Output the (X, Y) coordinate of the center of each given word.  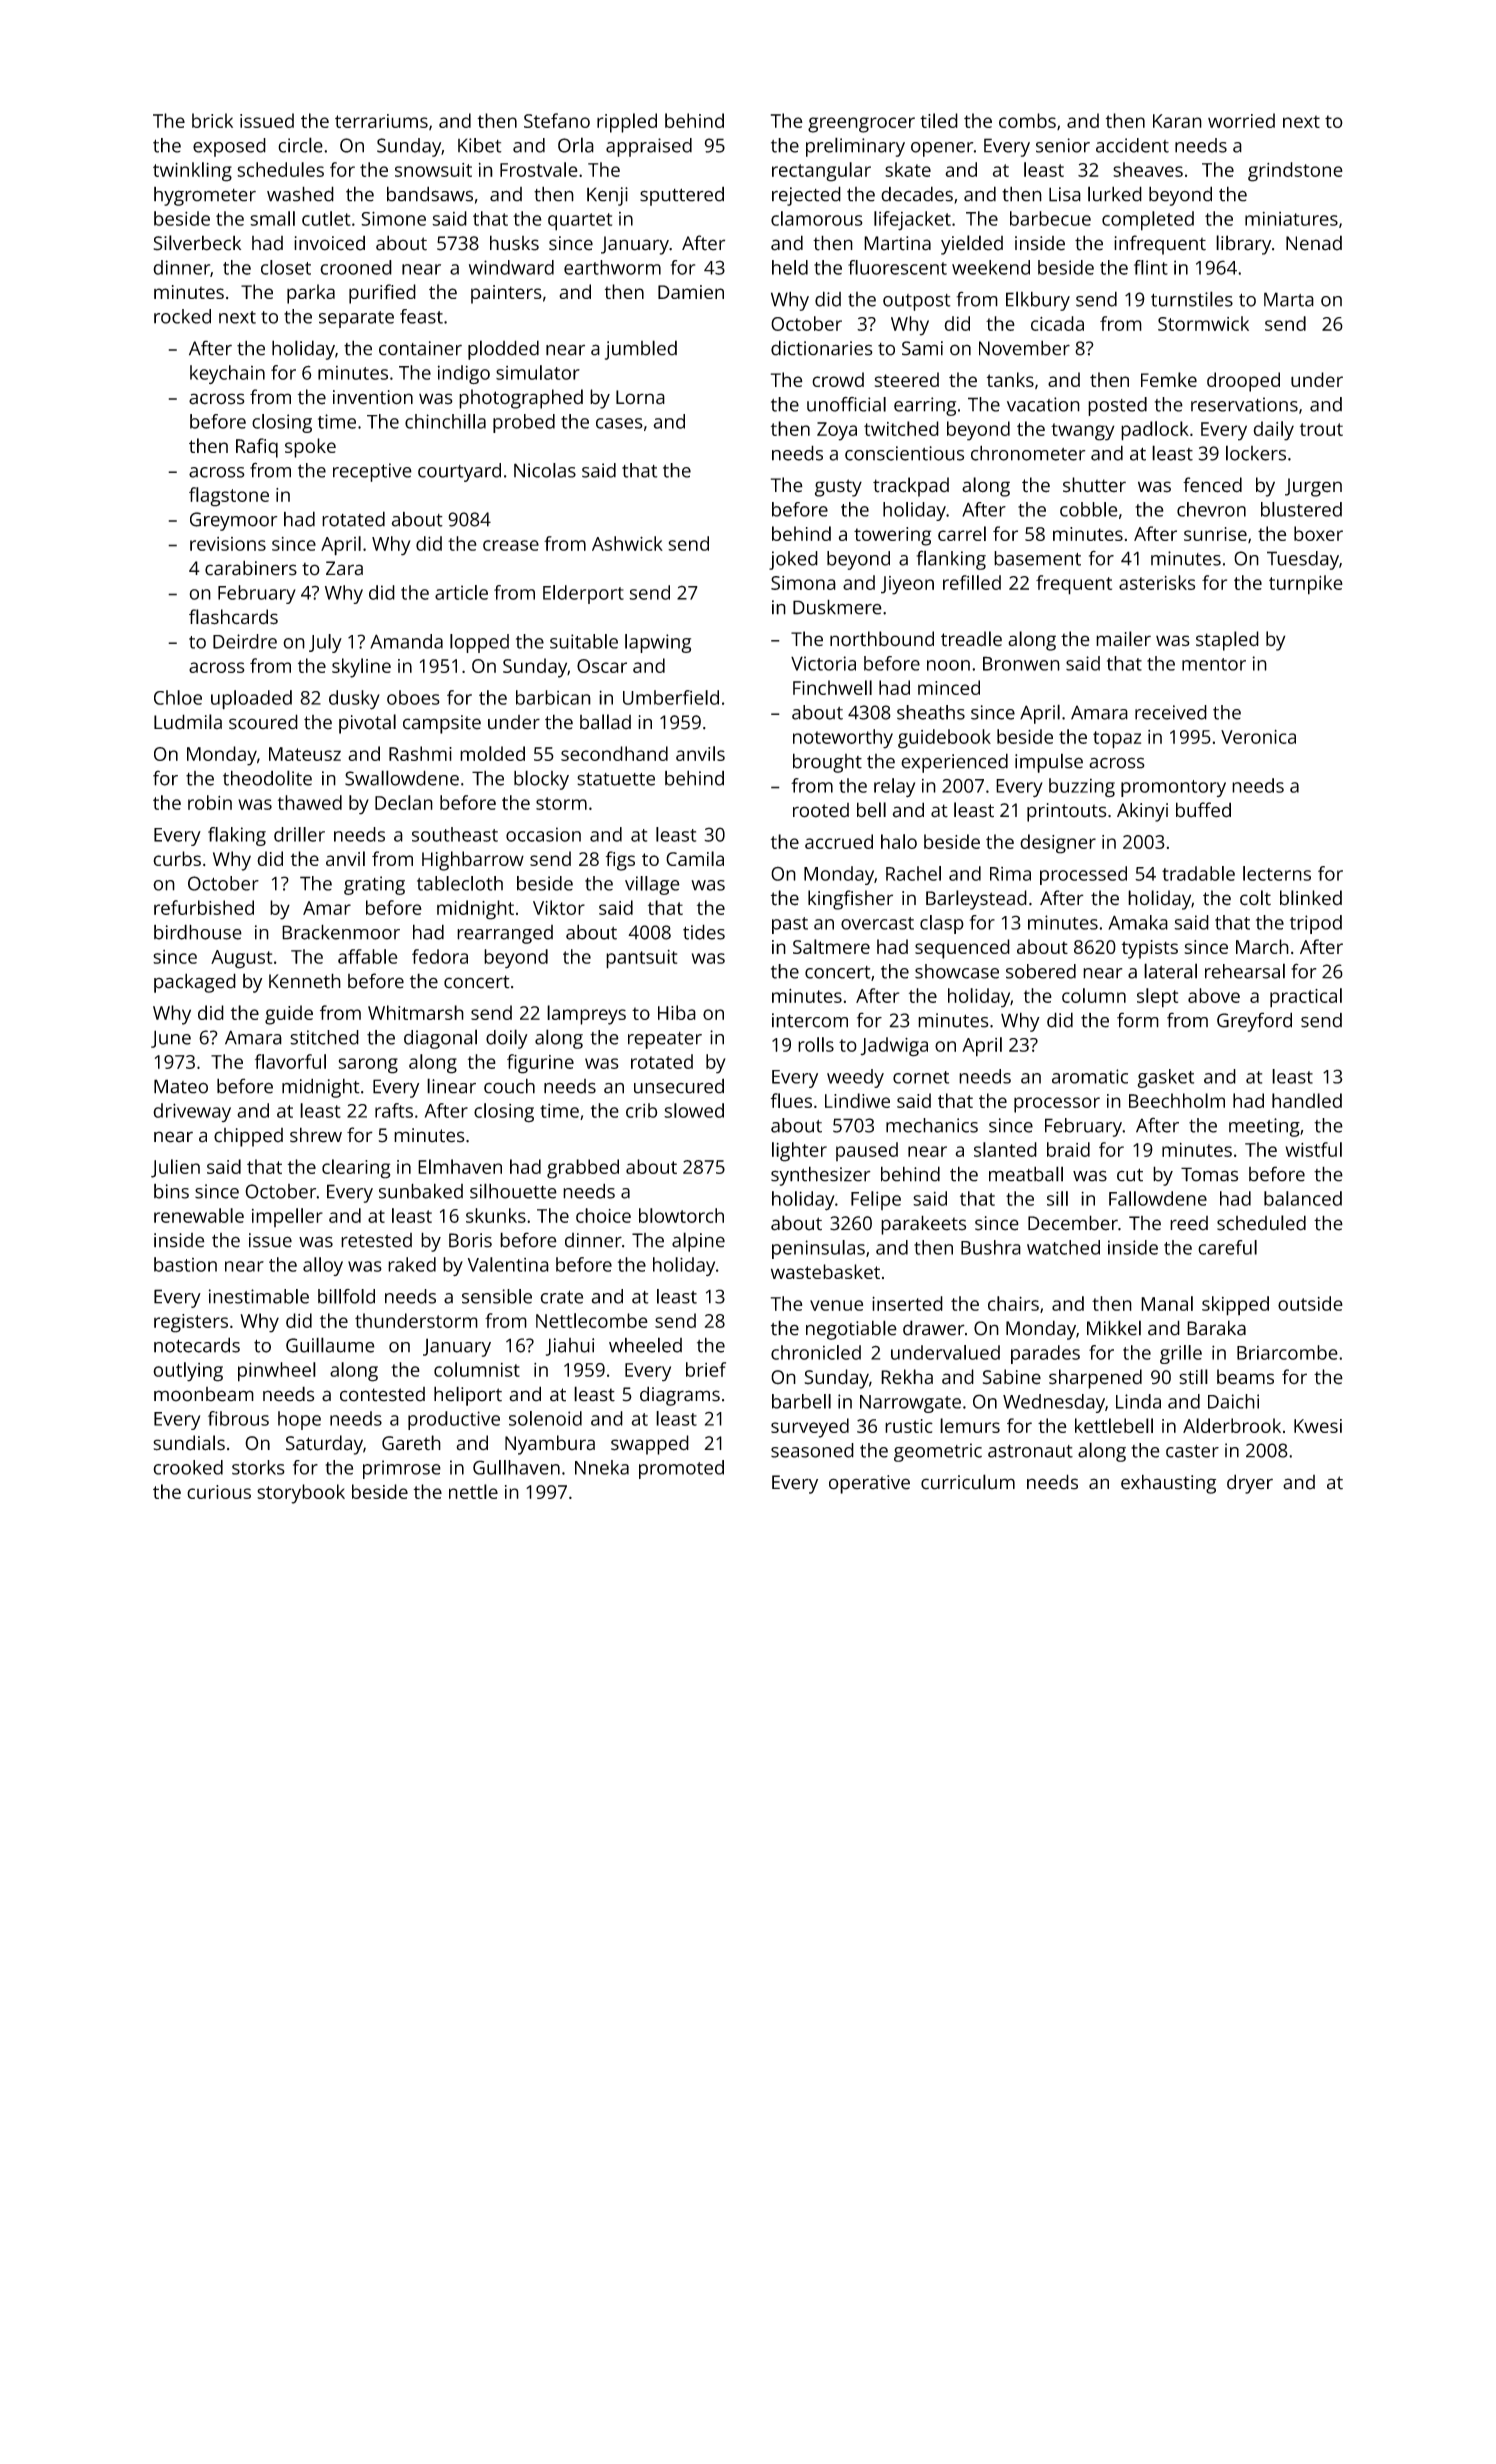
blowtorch (681, 1215)
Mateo (181, 1086)
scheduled (1261, 1223)
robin (210, 802)
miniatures (1291, 219)
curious (219, 1492)
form (1138, 1020)
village (652, 885)
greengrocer (861, 125)
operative (869, 1484)
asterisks (1157, 582)
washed (300, 194)
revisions (228, 544)
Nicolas (545, 470)
